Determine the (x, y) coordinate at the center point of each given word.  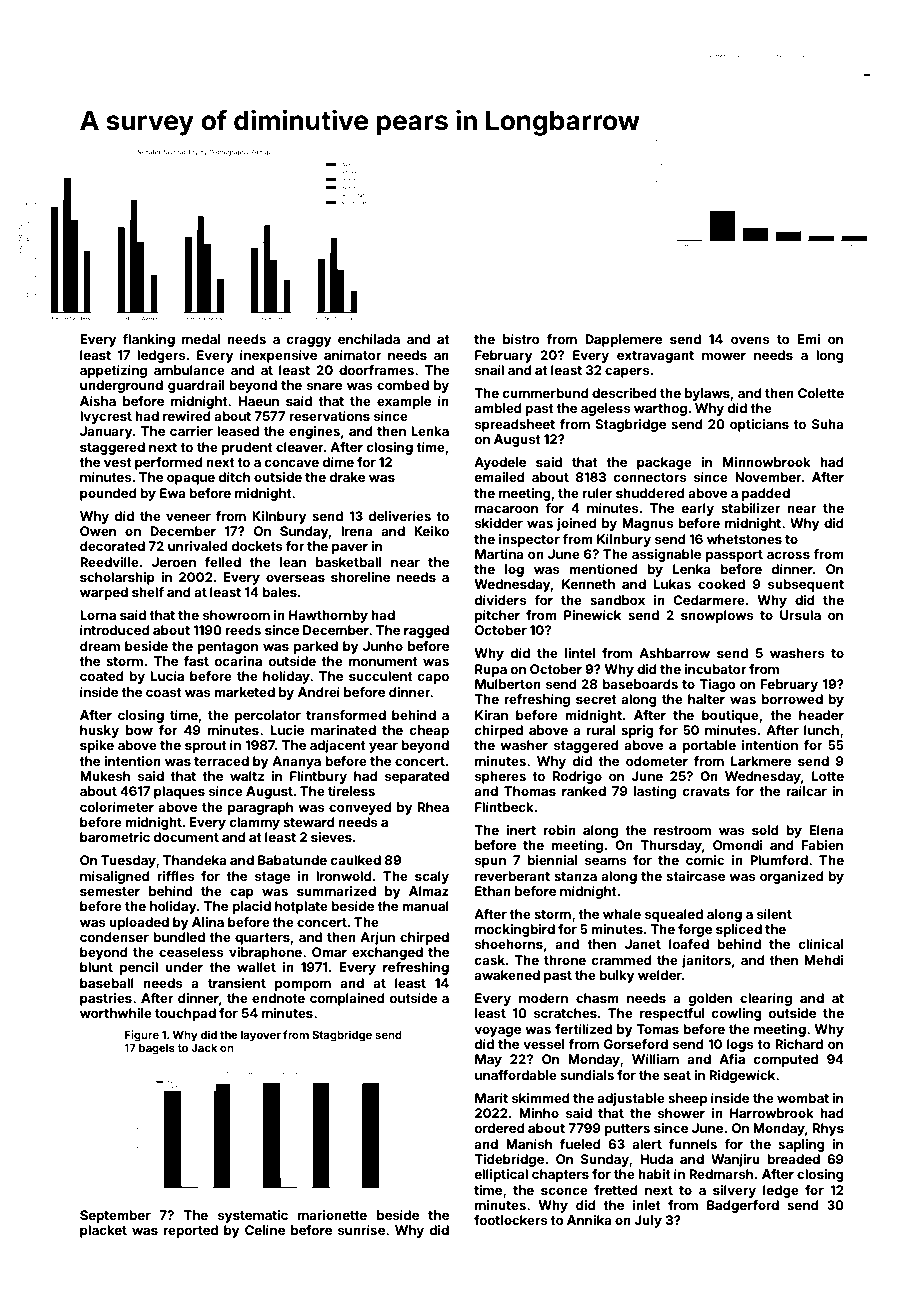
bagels (157, 1049)
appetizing (113, 371)
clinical (821, 944)
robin (559, 830)
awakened (507, 975)
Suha (828, 424)
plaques (179, 792)
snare (324, 386)
